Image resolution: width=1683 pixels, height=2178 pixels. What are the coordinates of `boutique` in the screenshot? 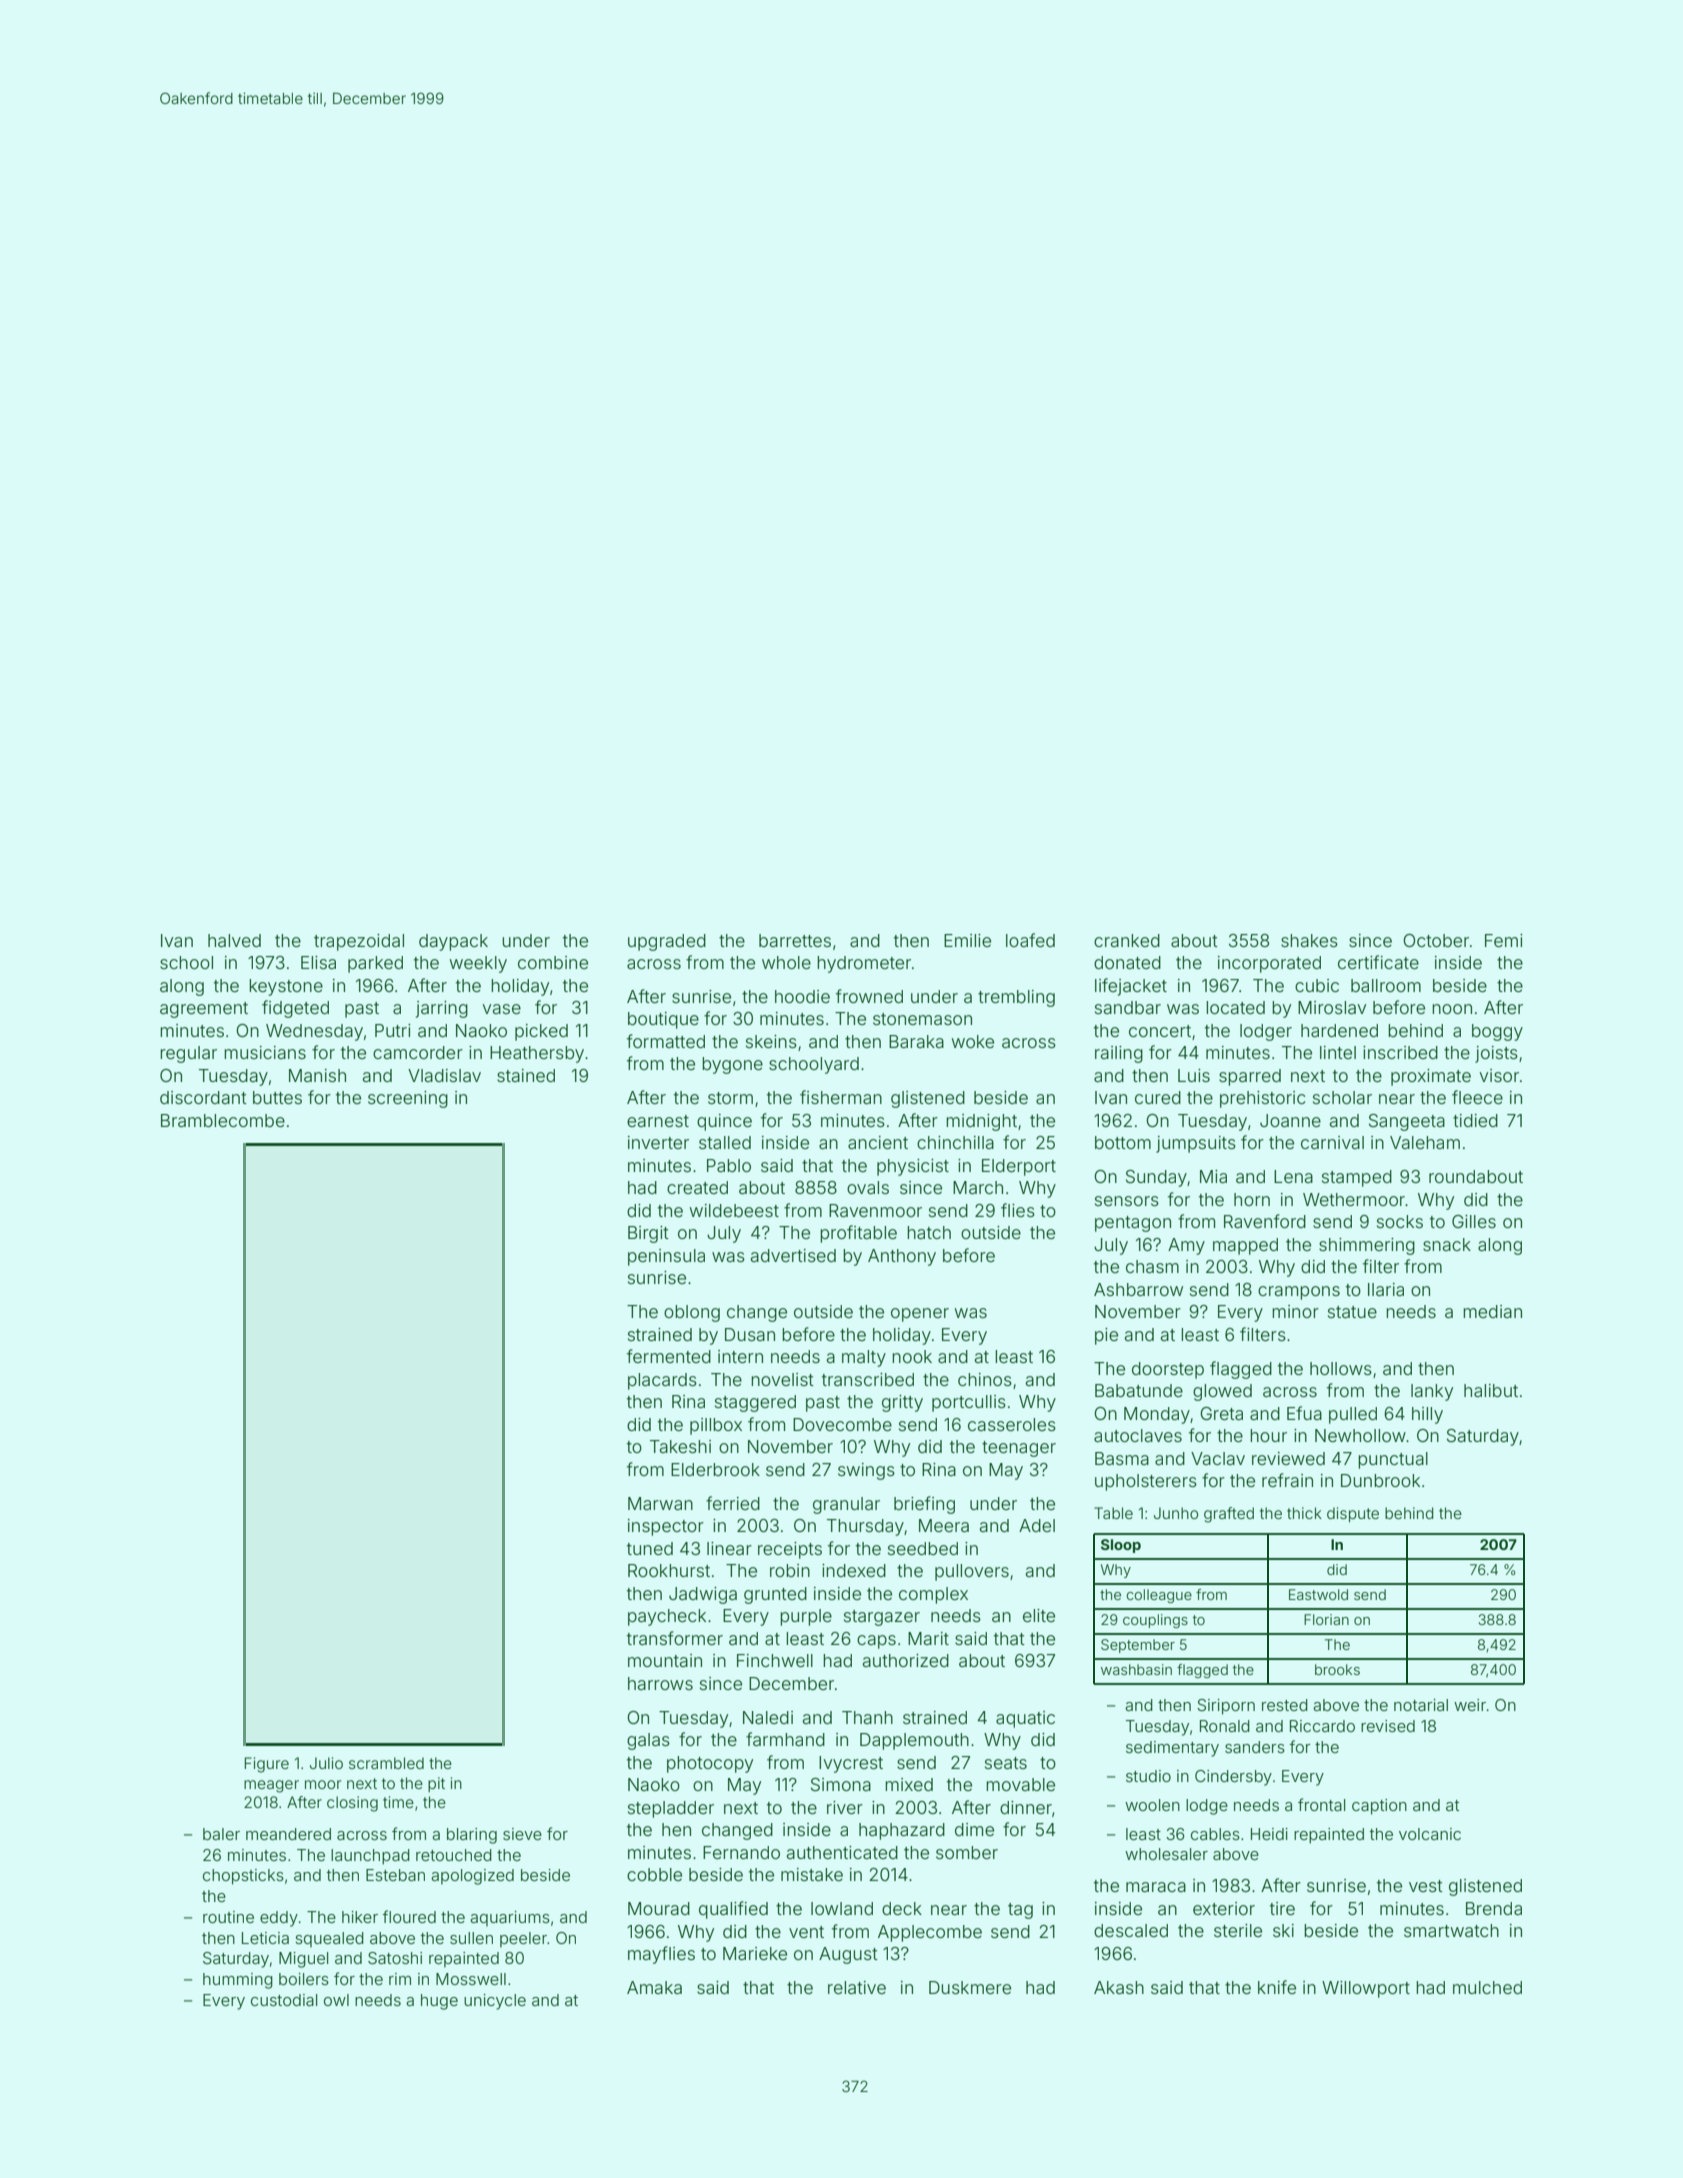 It's located at (663, 1020).
